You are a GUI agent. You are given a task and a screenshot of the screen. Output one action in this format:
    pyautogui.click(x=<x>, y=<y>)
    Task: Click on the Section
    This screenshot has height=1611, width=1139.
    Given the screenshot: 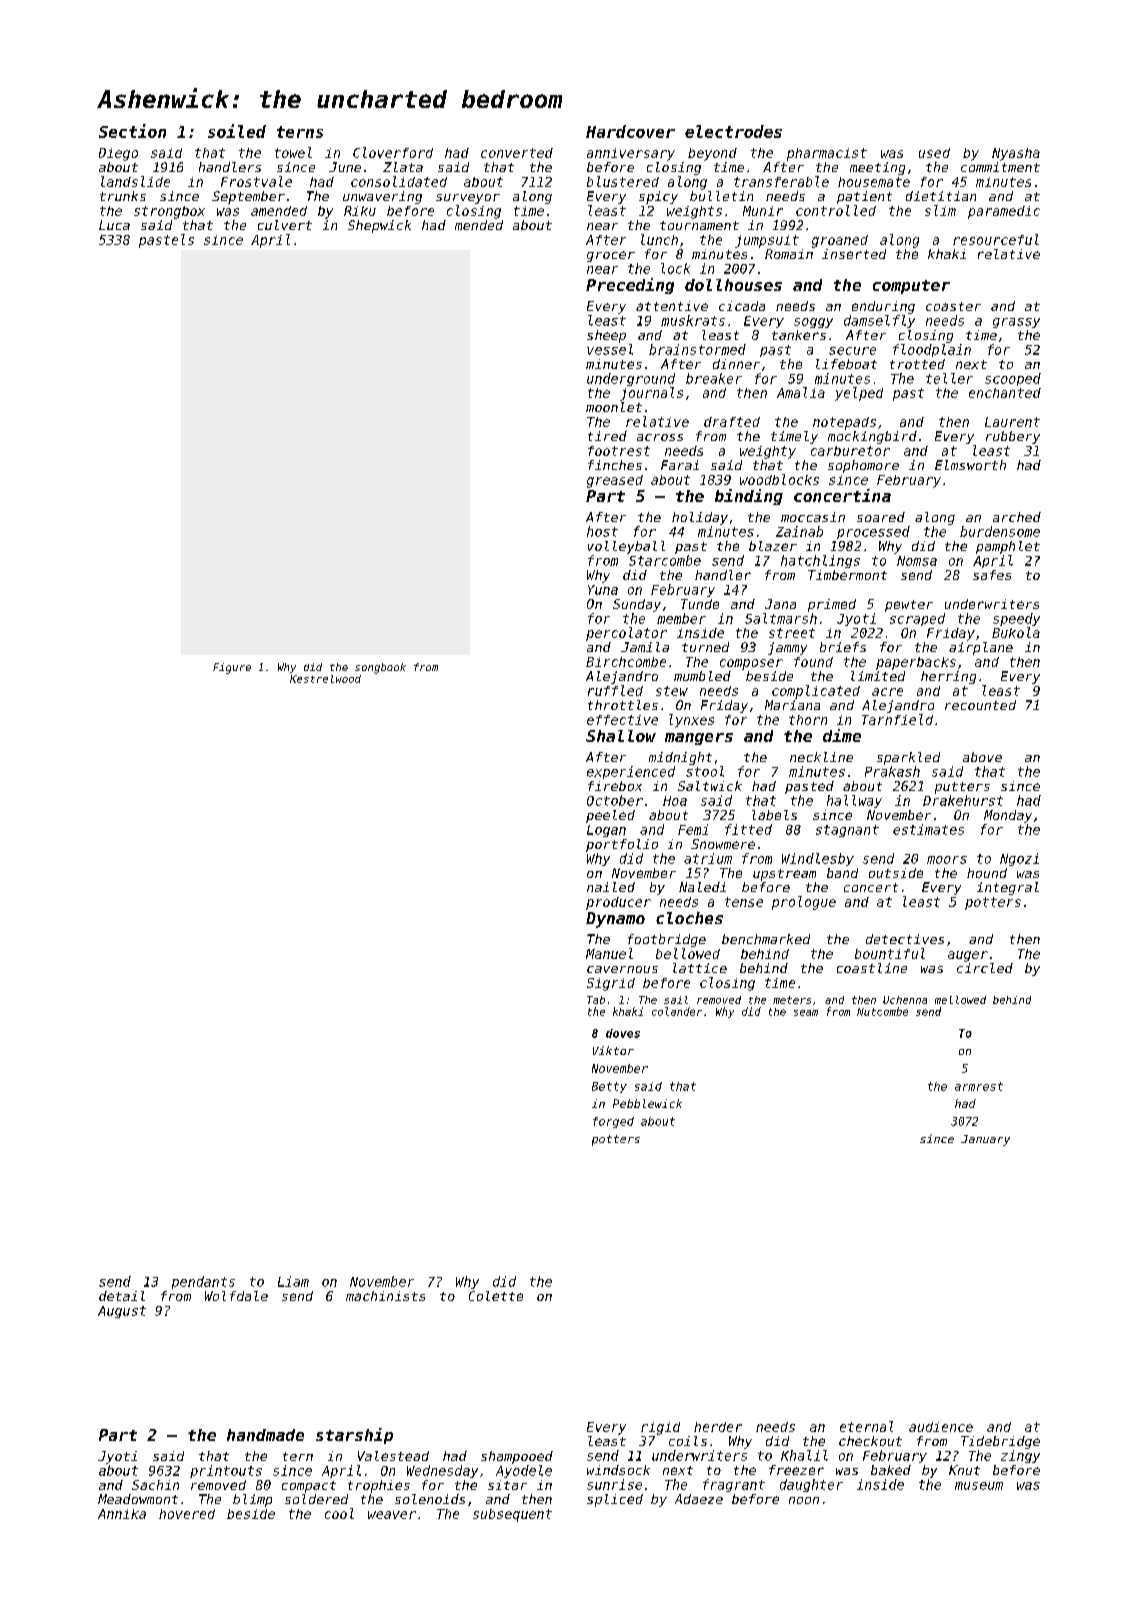 What is the action you would take?
    pyautogui.click(x=132, y=131)
